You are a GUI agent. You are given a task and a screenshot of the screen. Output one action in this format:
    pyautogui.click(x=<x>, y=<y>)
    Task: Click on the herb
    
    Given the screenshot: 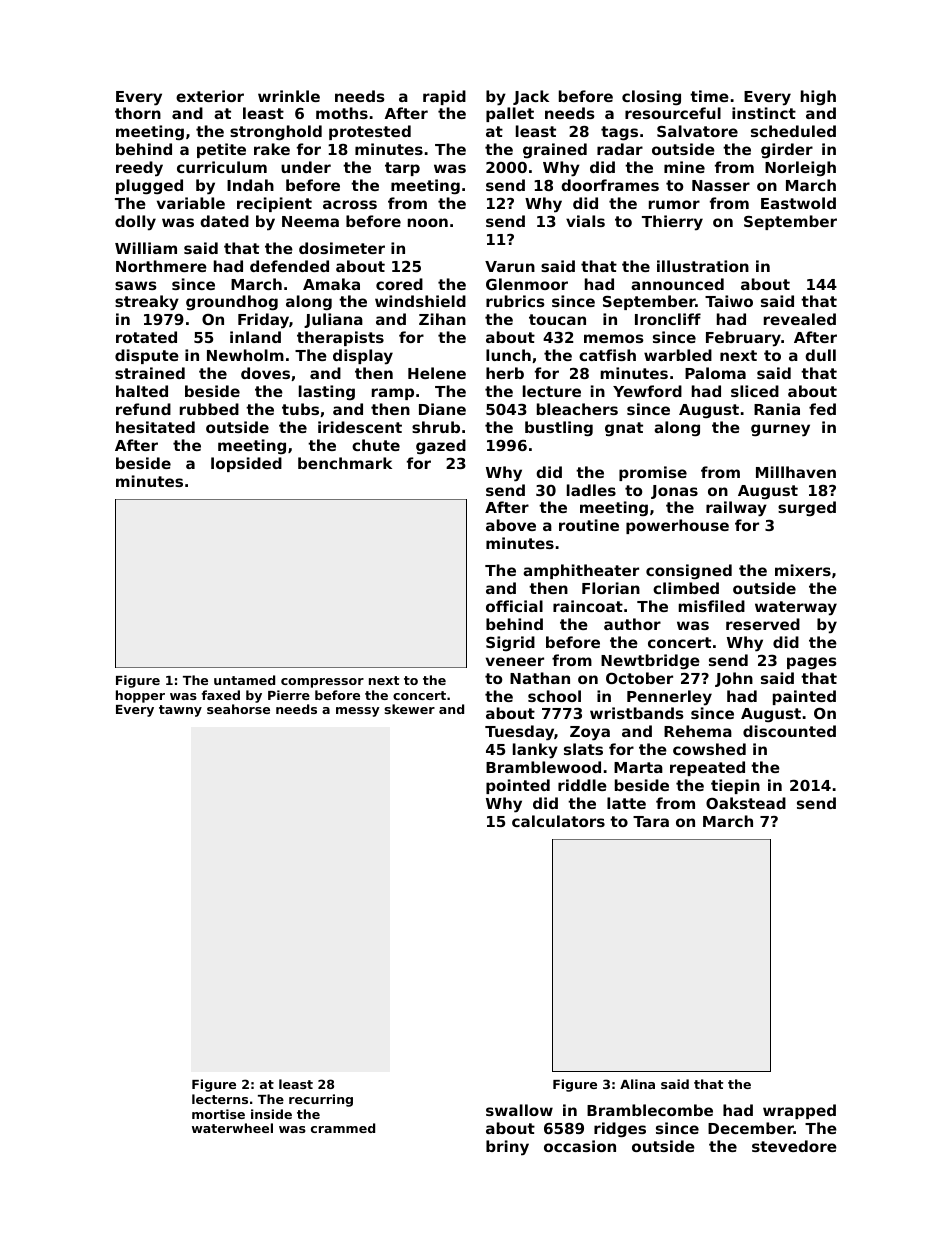 What is the action you would take?
    pyautogui.click(x=505, y=373)
